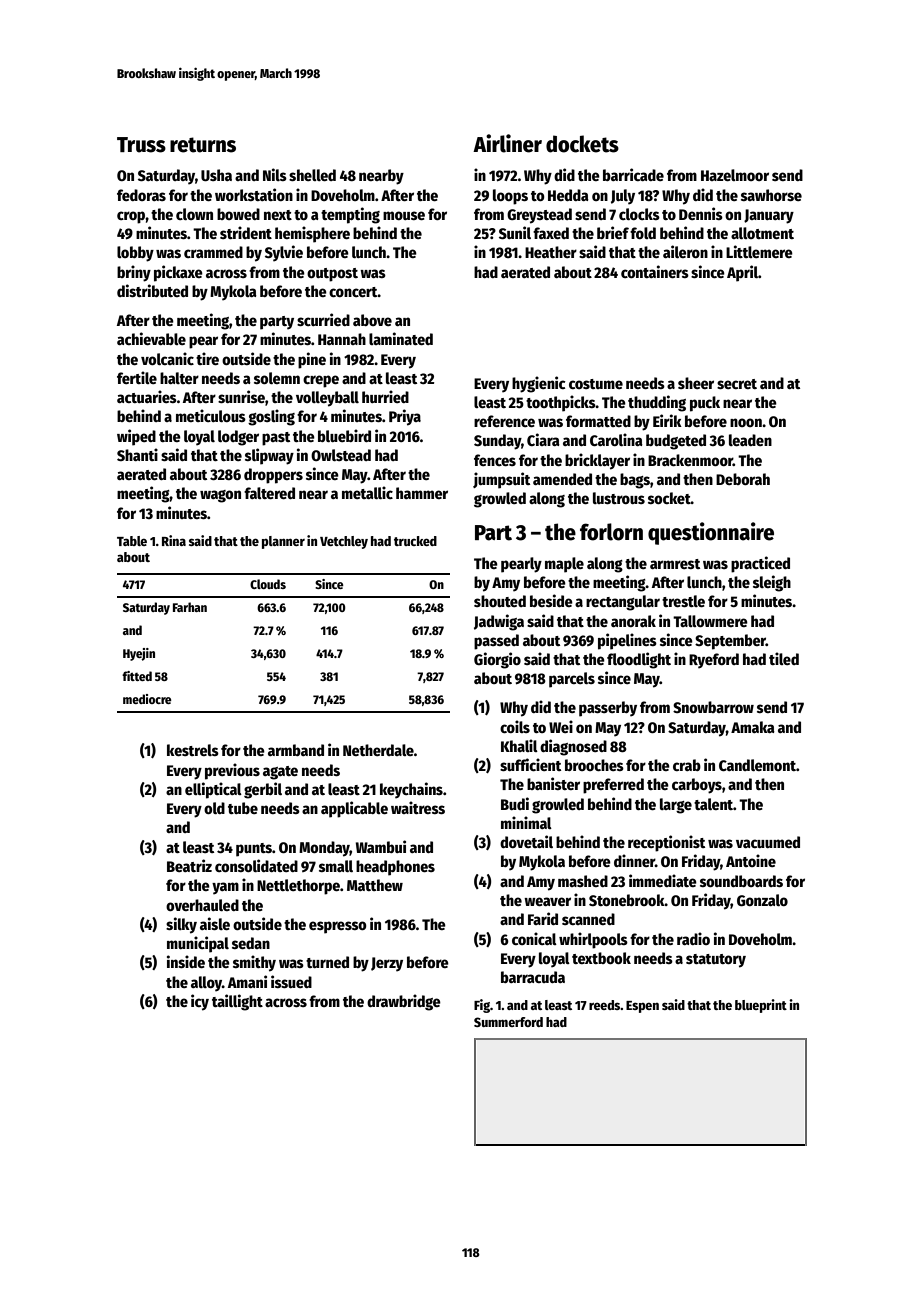 The image size is (924, 1314). Describe the element at coordinates (500, 601) in the page. I see `shouted` at that location.
